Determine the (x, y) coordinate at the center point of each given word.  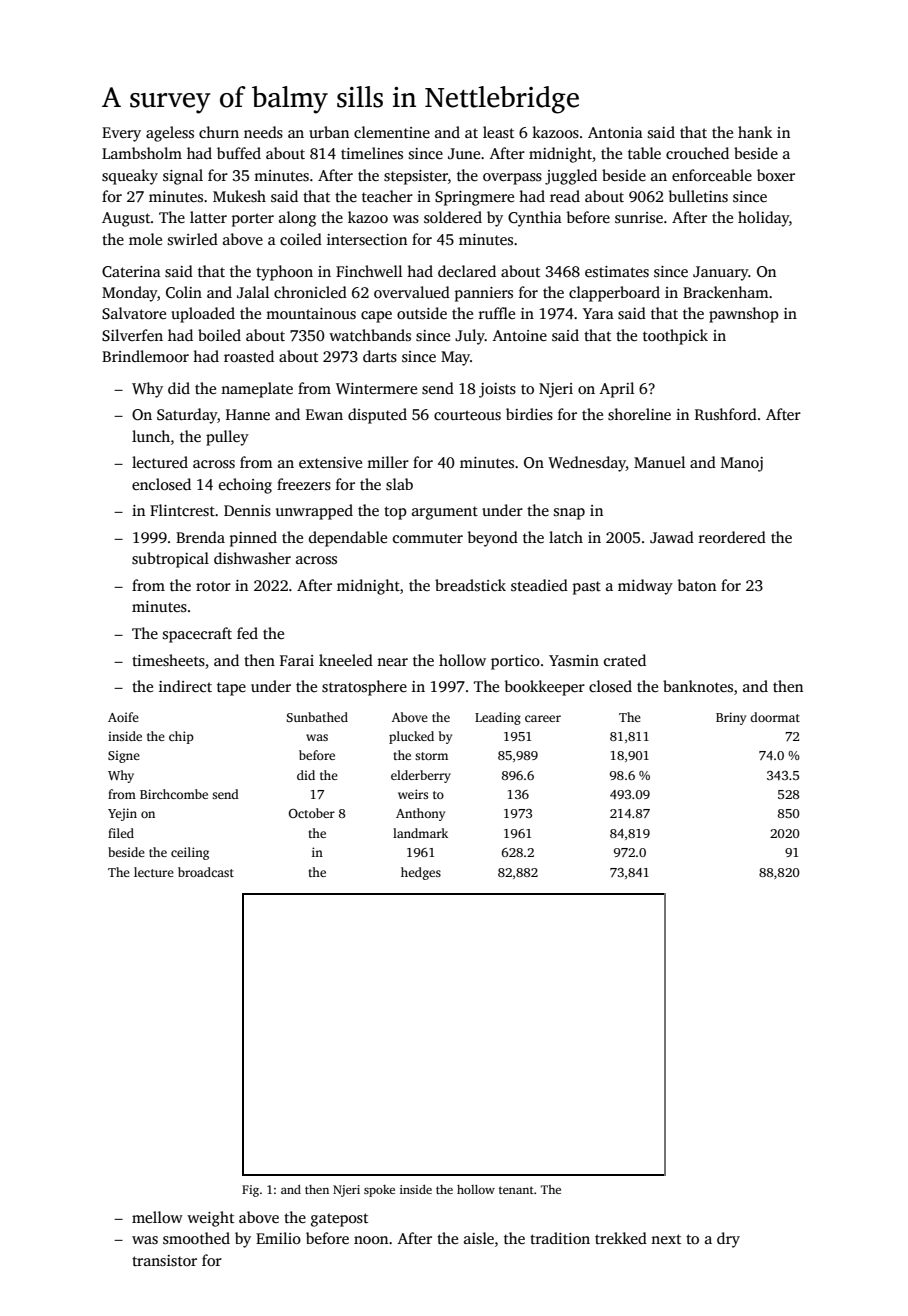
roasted (249, 356)
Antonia (615, 132)
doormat (775, 717)
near (392, 662)
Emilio (278, 1238)
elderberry (421, 776)
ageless (170, 134)
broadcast (206, 872)
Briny (731, 718)
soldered (453, 217)
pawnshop (744, 315)
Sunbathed (317, 717)
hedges (421, 873)
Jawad (672, 537)
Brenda (200, 537)
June (464, 153)
